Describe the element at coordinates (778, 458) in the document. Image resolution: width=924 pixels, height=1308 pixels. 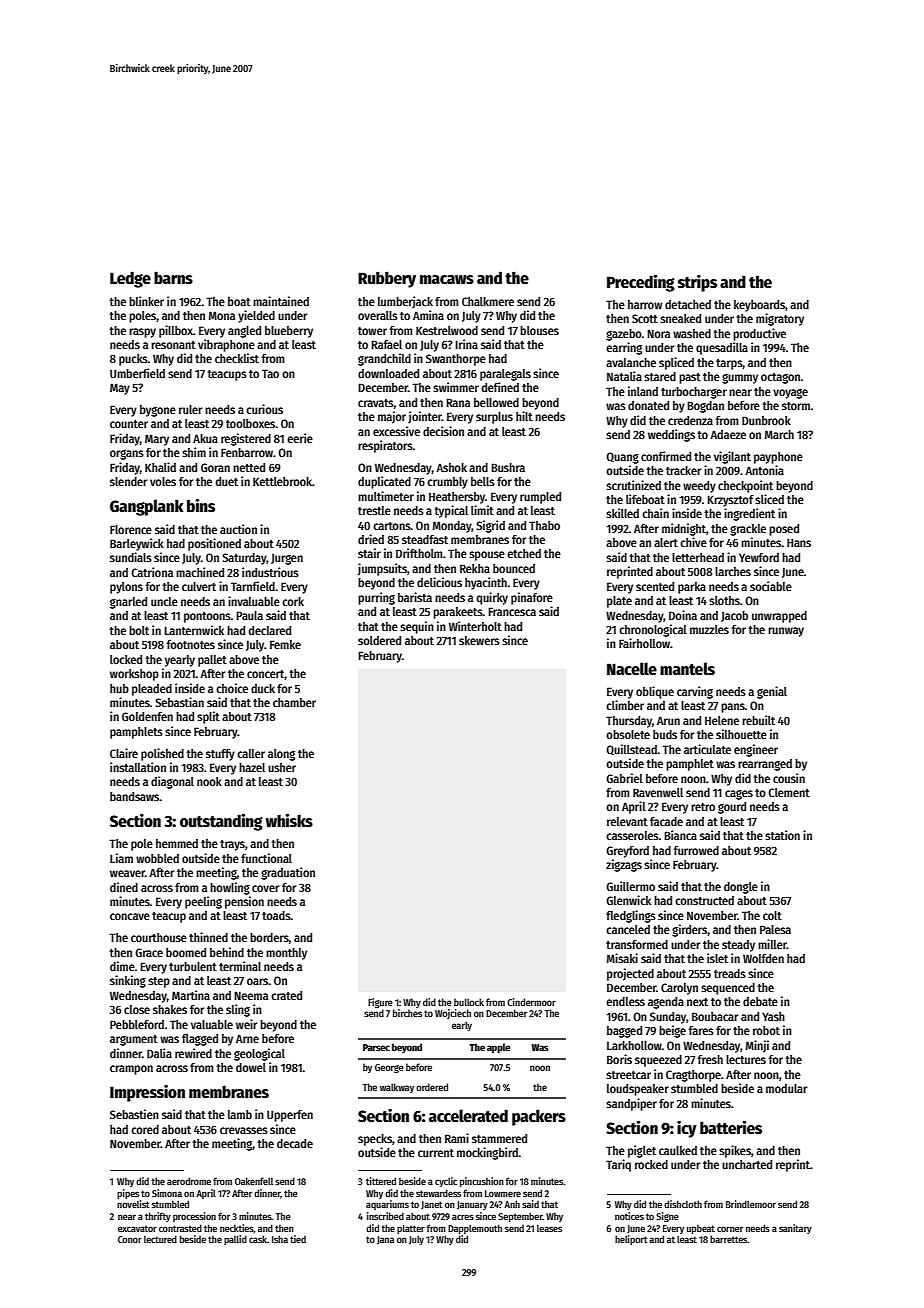
I see `payphone` at that location.
